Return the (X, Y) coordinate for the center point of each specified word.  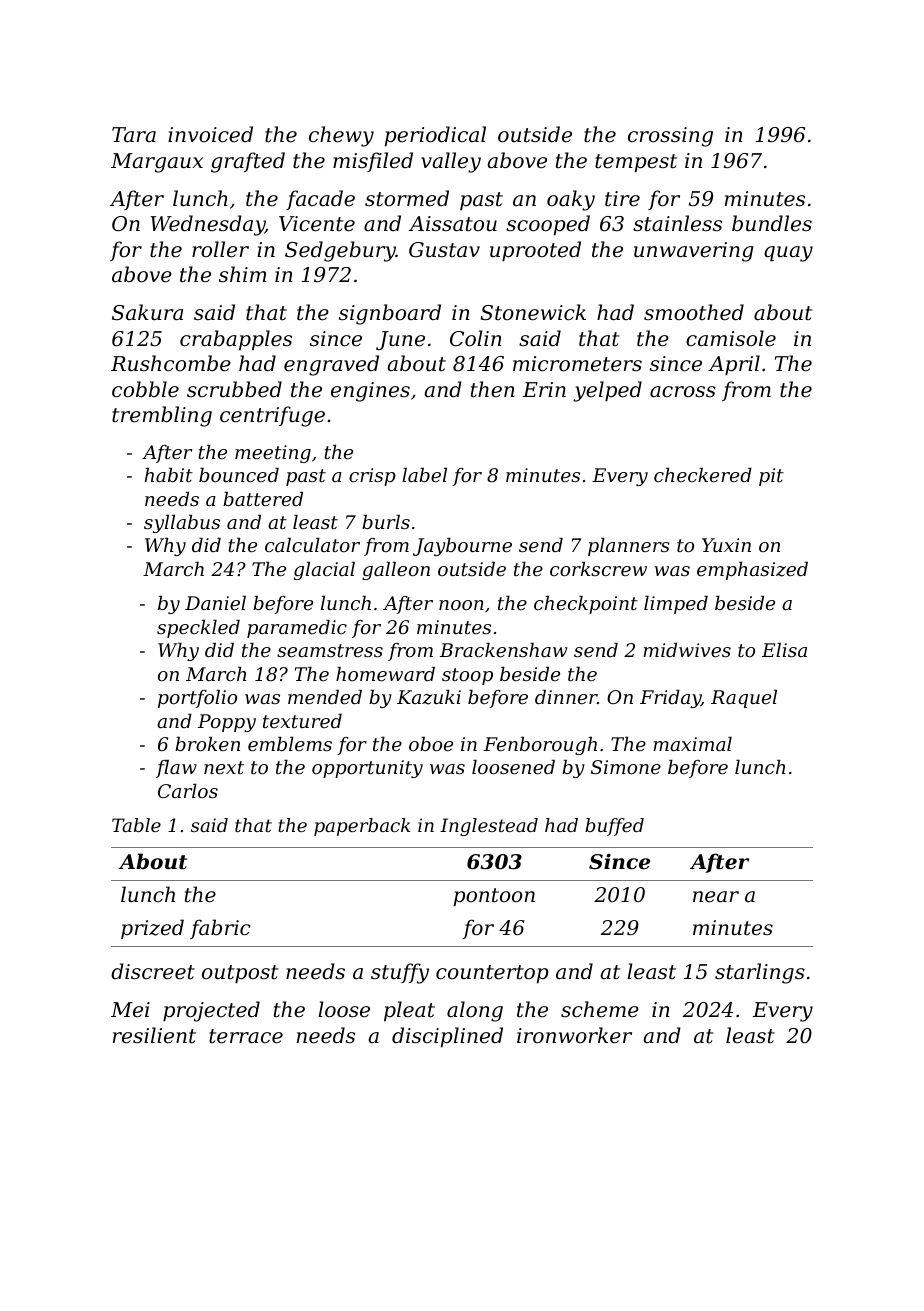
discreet (153, 971)
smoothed (694, 312)
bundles (772, 223)
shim (243, 274)
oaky (571, 200)
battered (263, 499)
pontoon (494, 897)
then (493, 389)
